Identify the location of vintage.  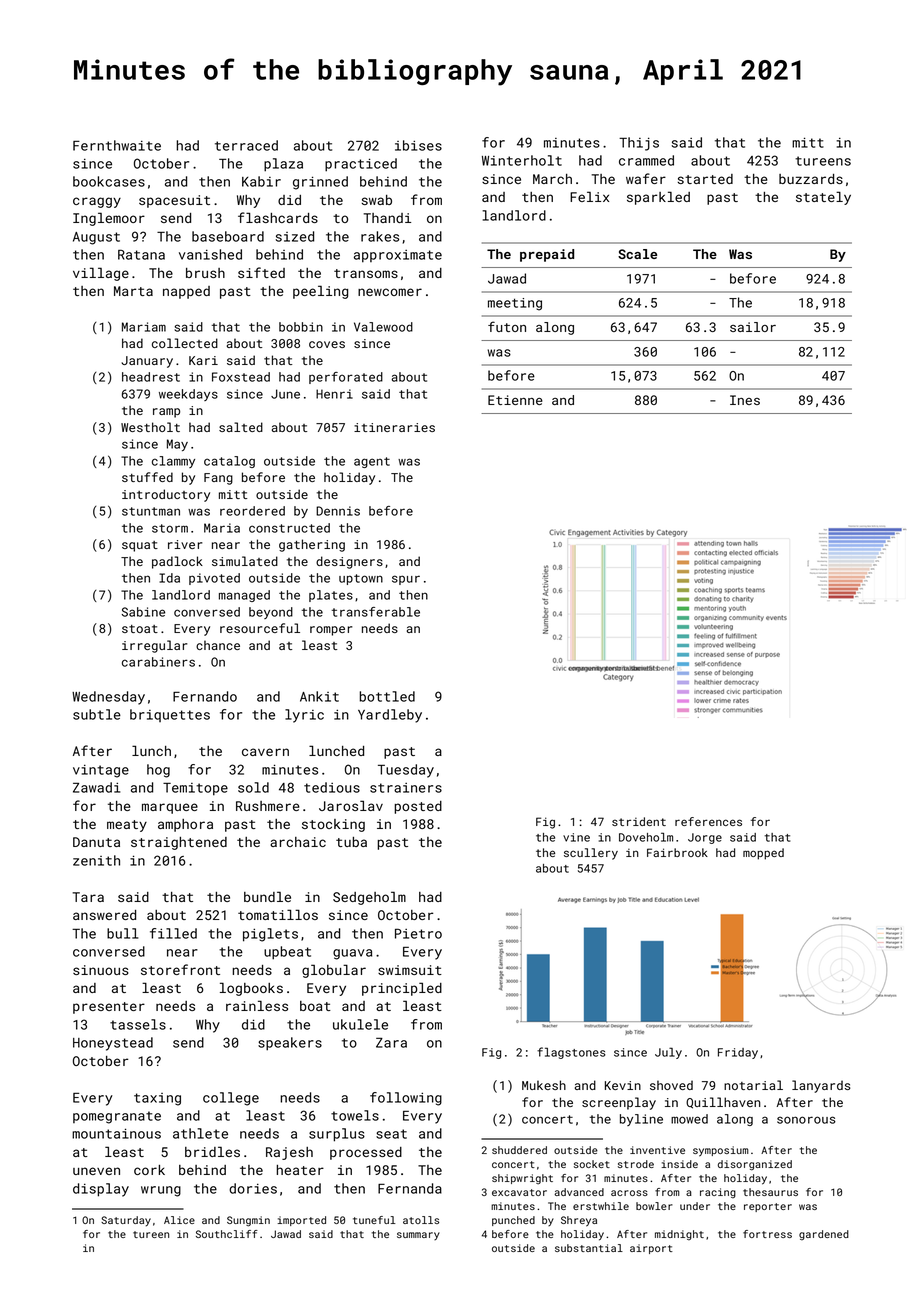
(101, 771).
